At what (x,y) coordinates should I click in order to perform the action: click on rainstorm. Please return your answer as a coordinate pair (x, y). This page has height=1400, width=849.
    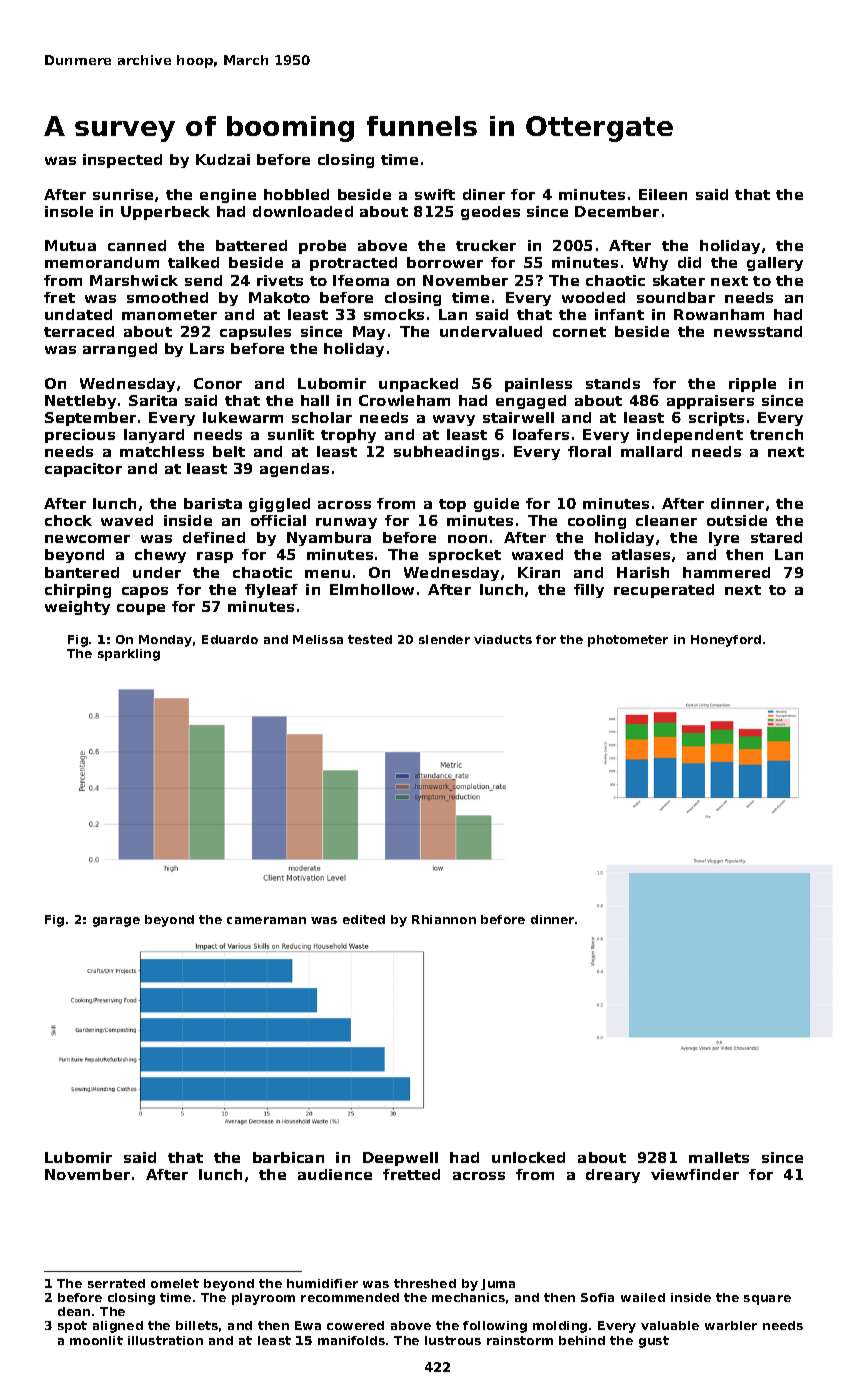
    Looking at the image, I should click on (520, 1340).
